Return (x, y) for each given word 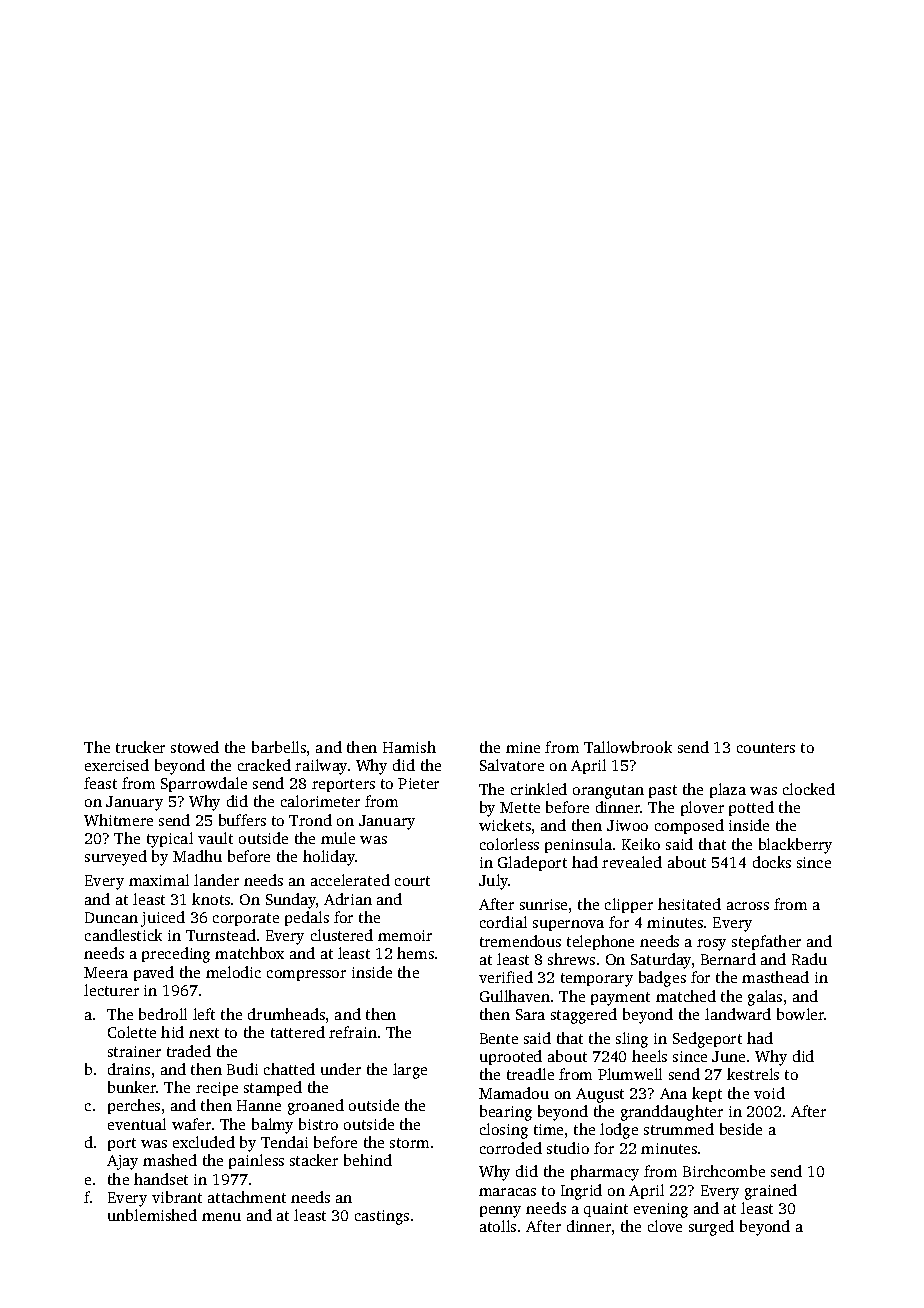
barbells (279, 747)
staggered (584, 1016)
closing (504, 1131)
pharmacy (605, 1173)
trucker (140, 747)
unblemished (152, 1215)
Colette (132, 1032)
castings (382, 1217)
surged (711, 1228)
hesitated (689, 904)
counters (766, 748)
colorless (509, 844)
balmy (272, 1126)
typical (170, 840)
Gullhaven (515, 996)
